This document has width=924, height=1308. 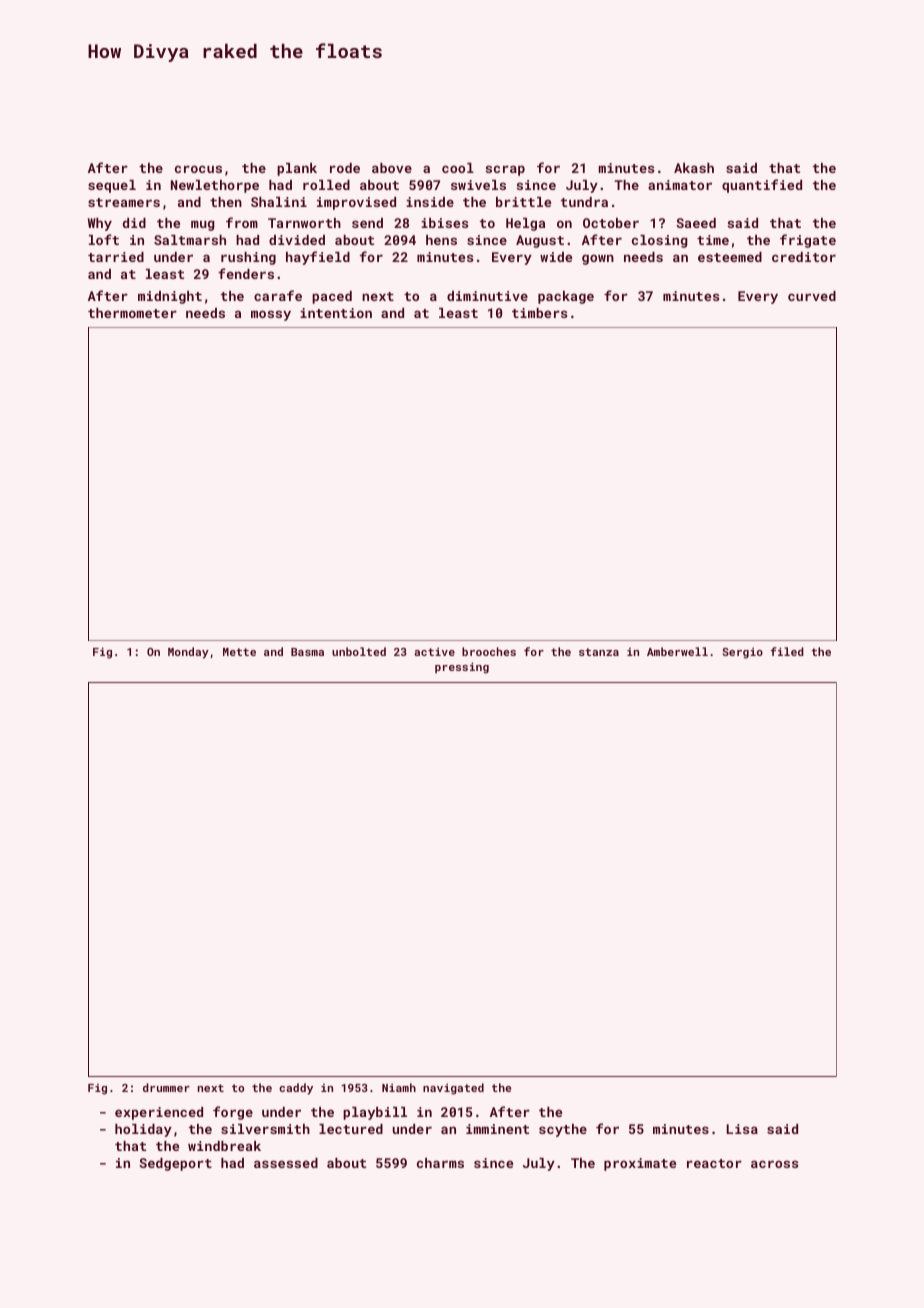 I want to click on mossy, so click(x=271, y=315).
